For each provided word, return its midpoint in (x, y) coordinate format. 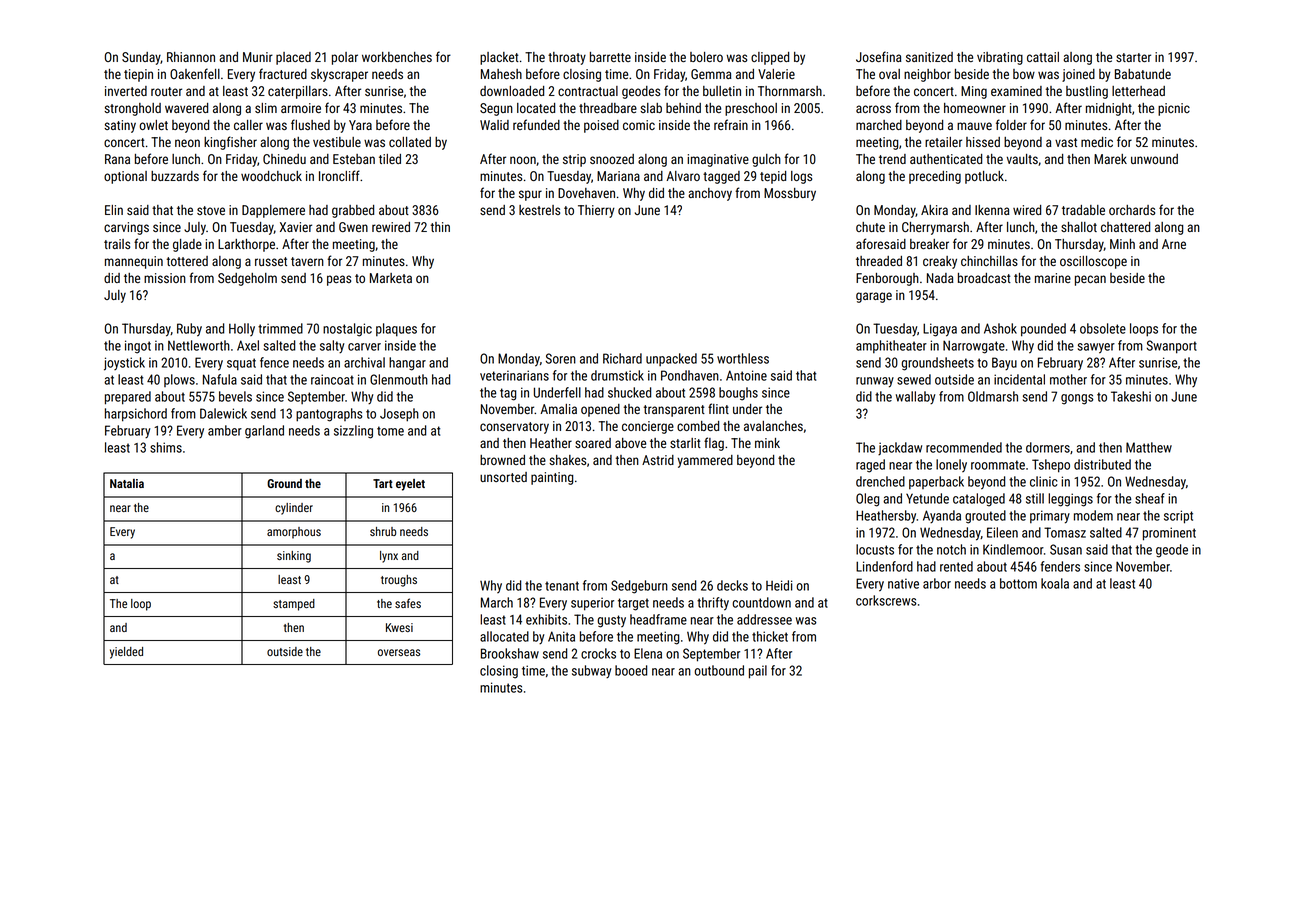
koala (1055, 583)
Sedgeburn (639, 587)
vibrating (1000, 58)
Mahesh (501, 74)
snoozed (612, 159)
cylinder (294, 509)
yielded (126, 653)
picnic (1174, 109)
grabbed (353, 211)
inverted (126, 91)
